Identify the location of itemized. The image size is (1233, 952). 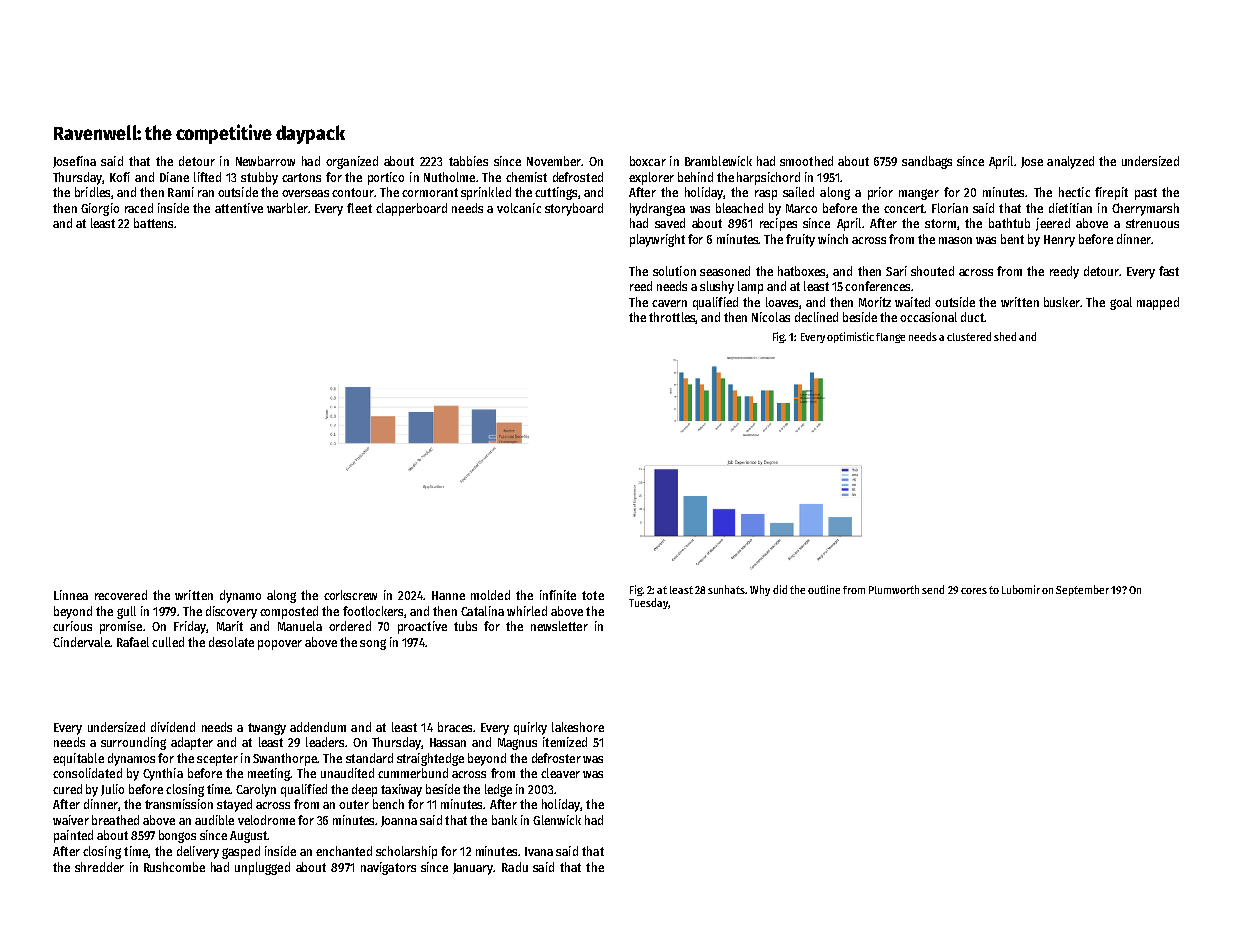
(565, 742).
